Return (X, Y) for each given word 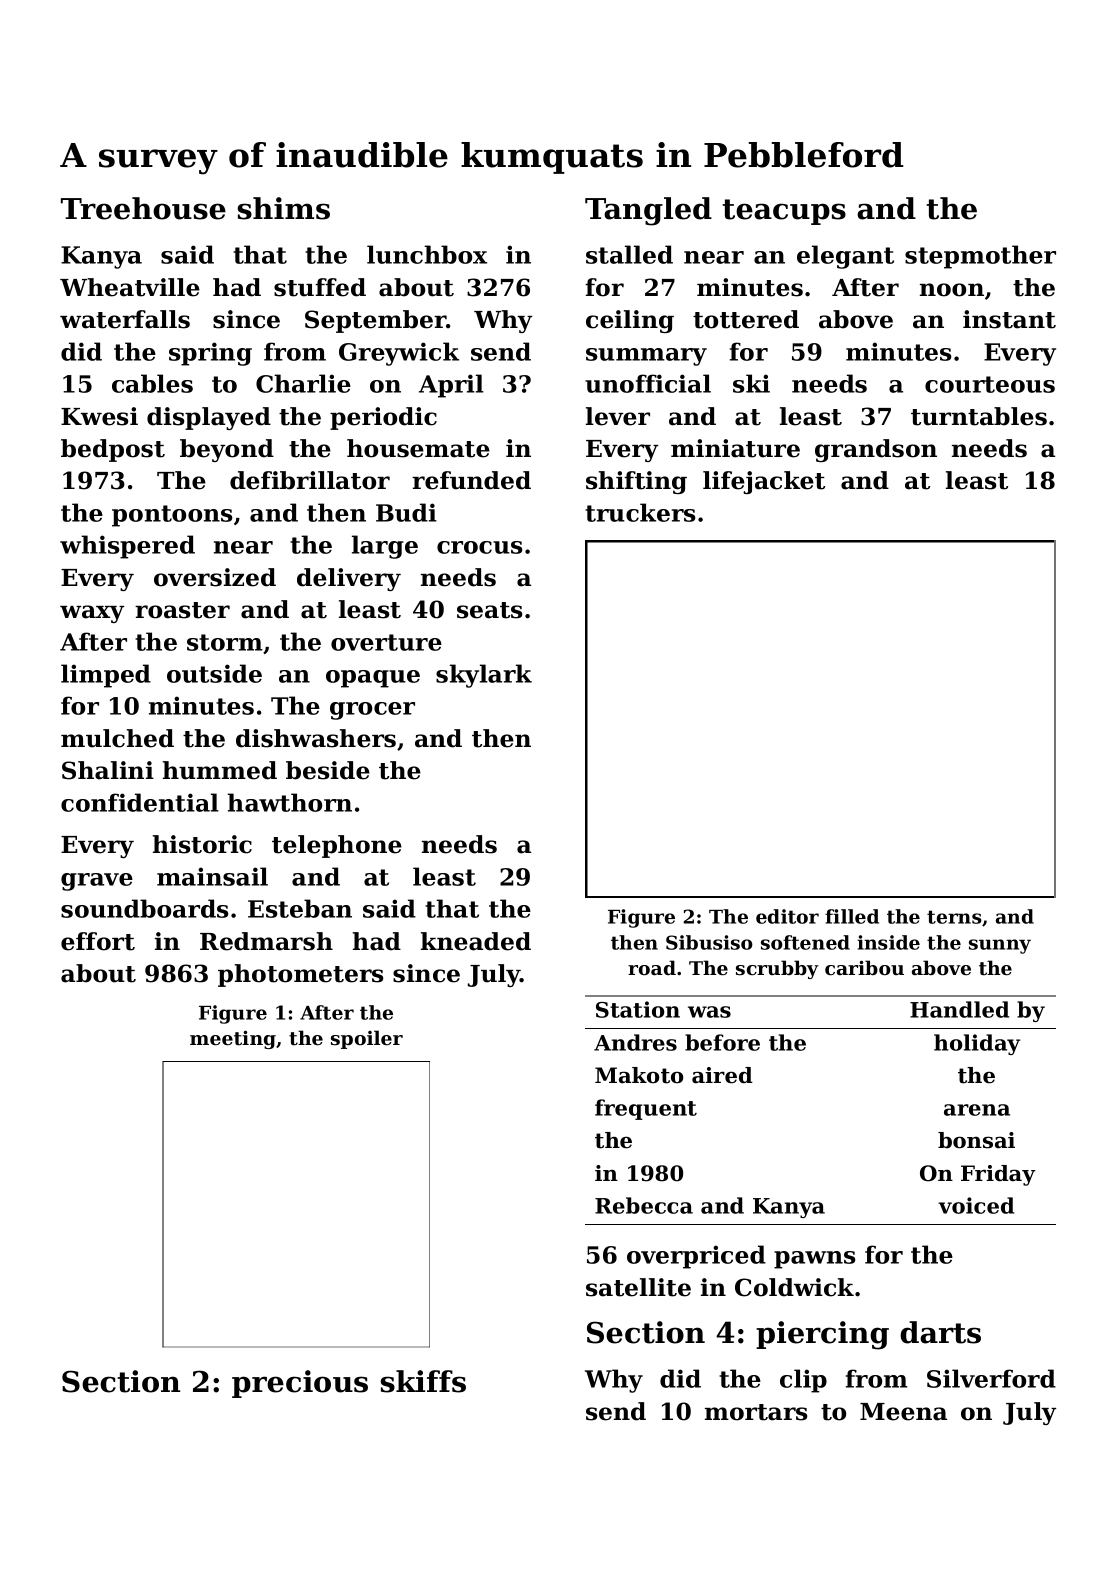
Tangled (648, 211)
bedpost (113, 450)
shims (284, 208)
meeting (233, 1039)
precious (300, 1384)
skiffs (423, 1381)
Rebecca (644, 1205)
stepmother (980, 257)
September (375, 321)
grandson (876, 450)
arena (977, 1110)
